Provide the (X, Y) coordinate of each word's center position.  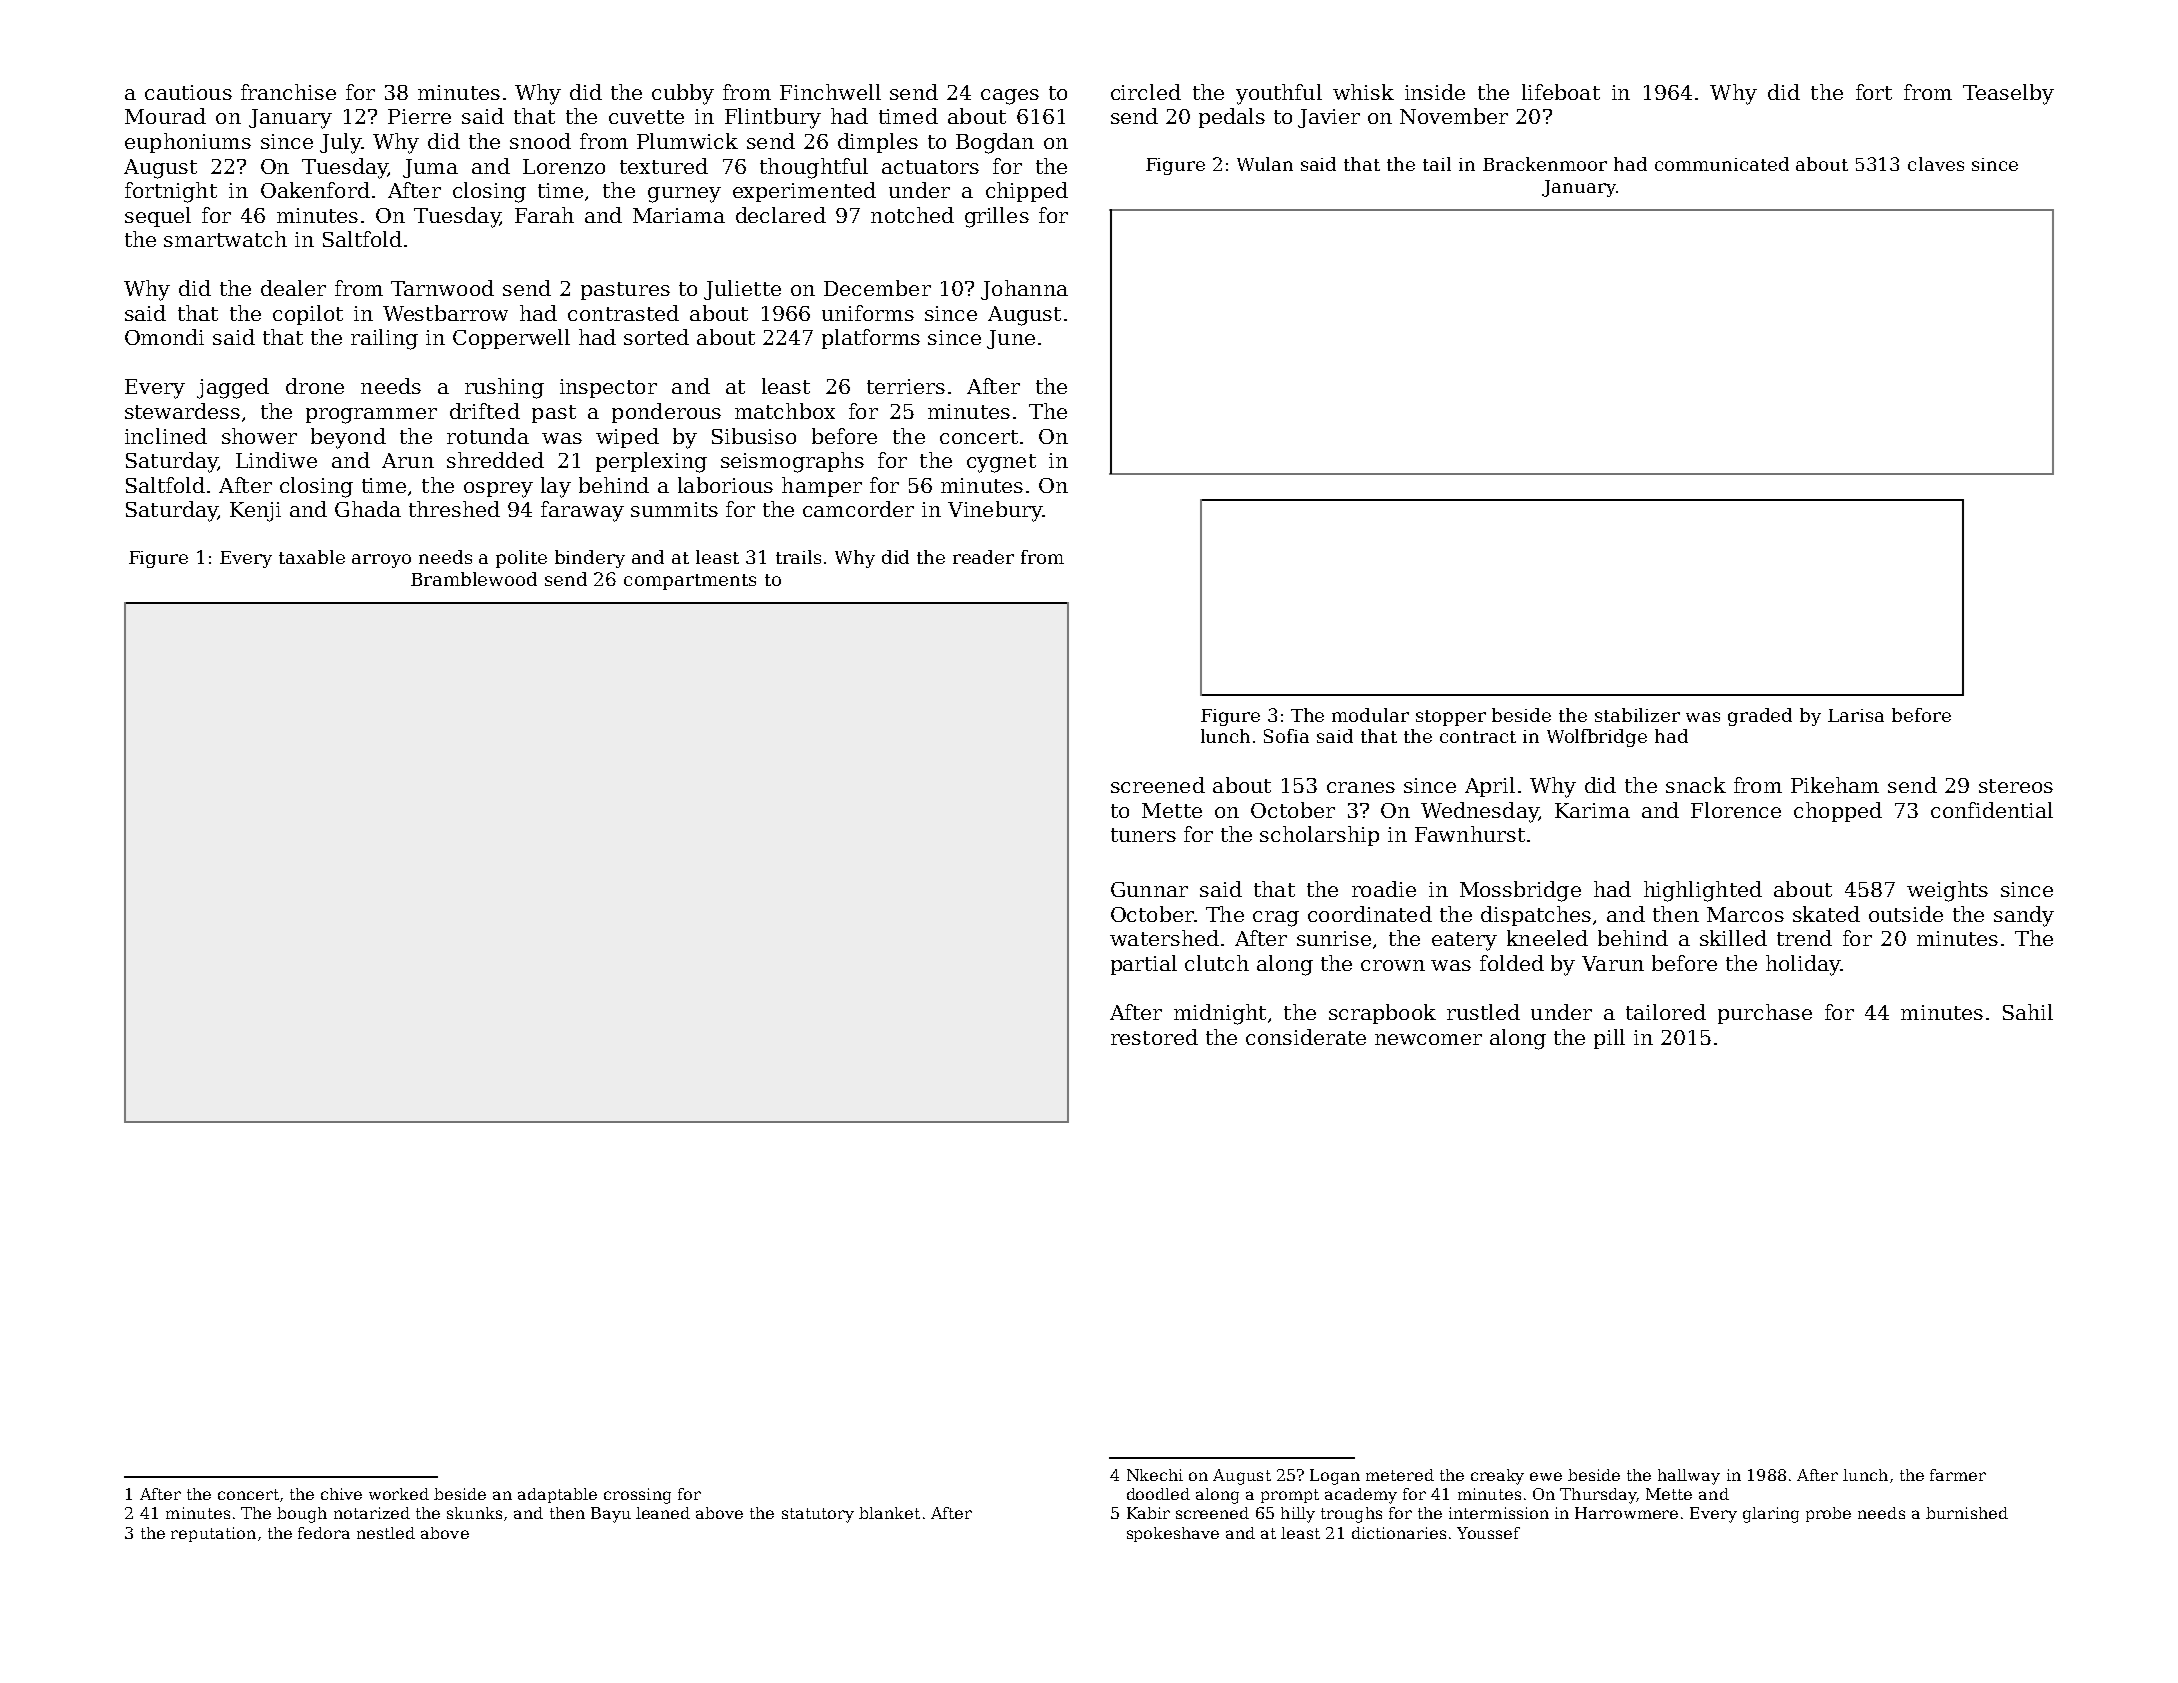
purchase (1765, 1014)
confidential (1992, 810)
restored (1154, 1037)
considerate (1306, 1037)
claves (1936, 164)
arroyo (381, 561)
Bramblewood (474, 579)
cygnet (1001, 463)
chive (341, 1494)
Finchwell (830, 92)
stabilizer (1637, 715)
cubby (683, 94)
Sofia (1286, 736)
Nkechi (1155, 1475)
